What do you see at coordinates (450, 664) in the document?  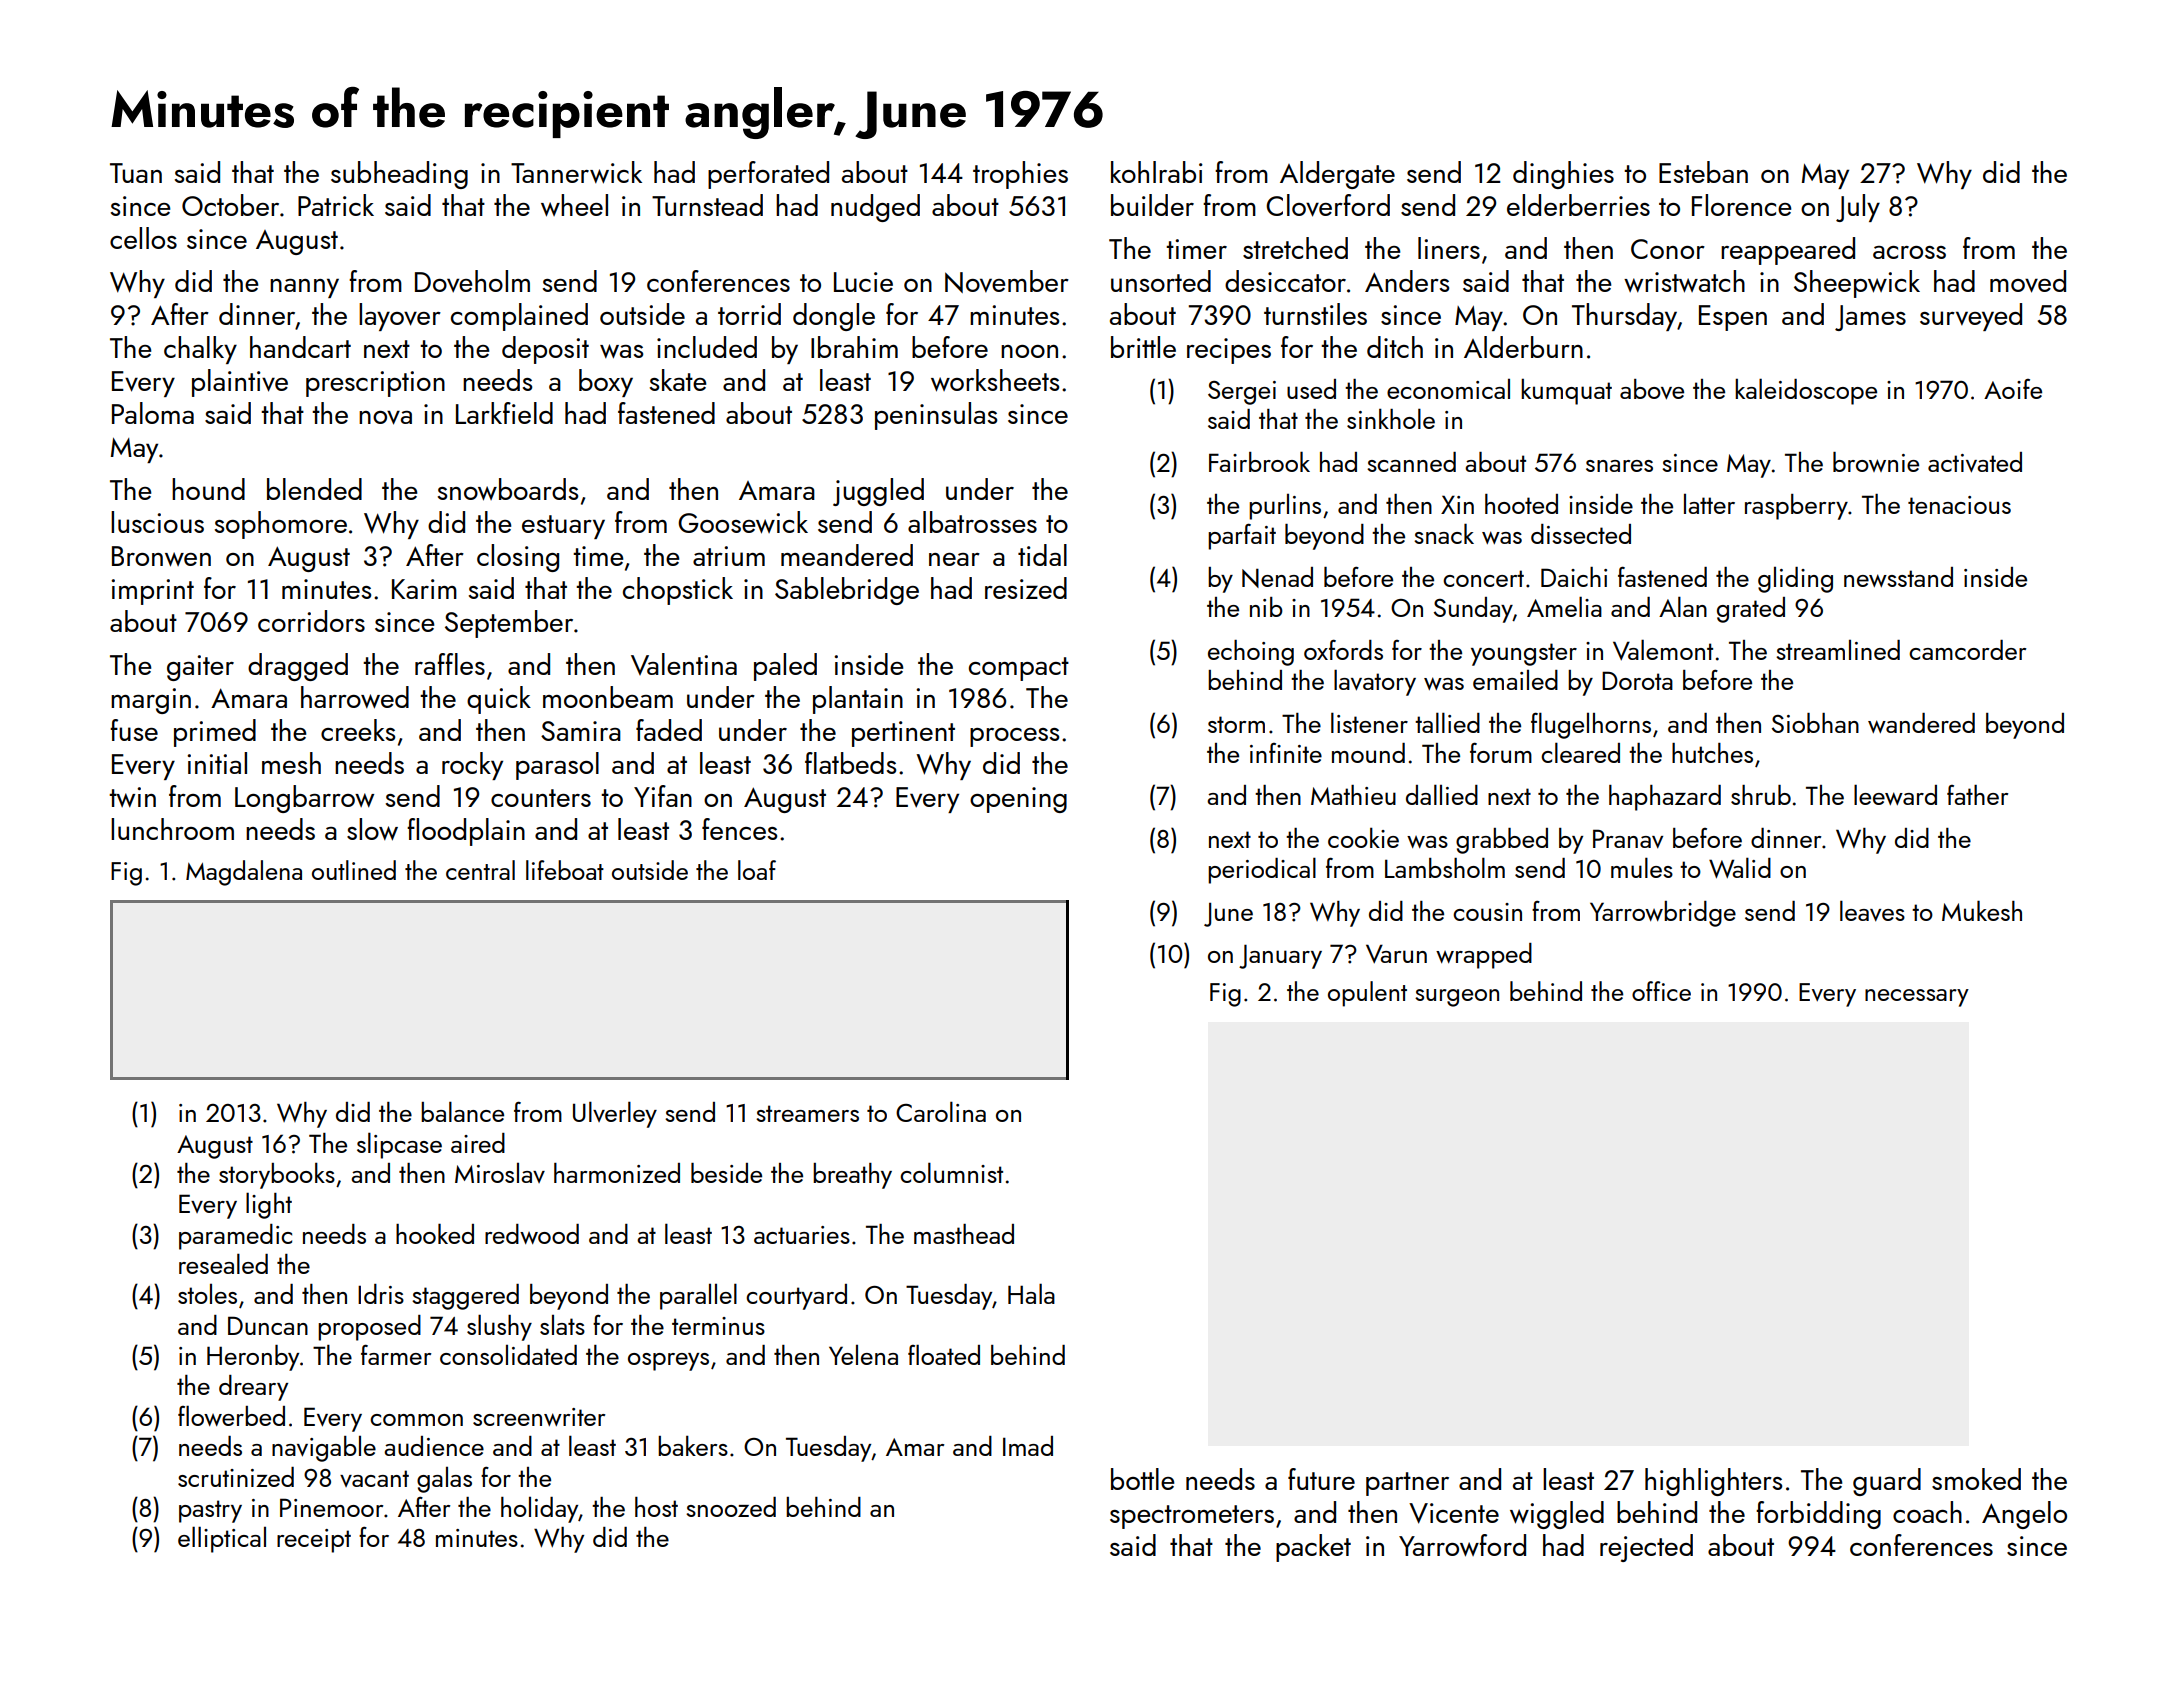 I see `raffles` at bounding box center [450, 664].
